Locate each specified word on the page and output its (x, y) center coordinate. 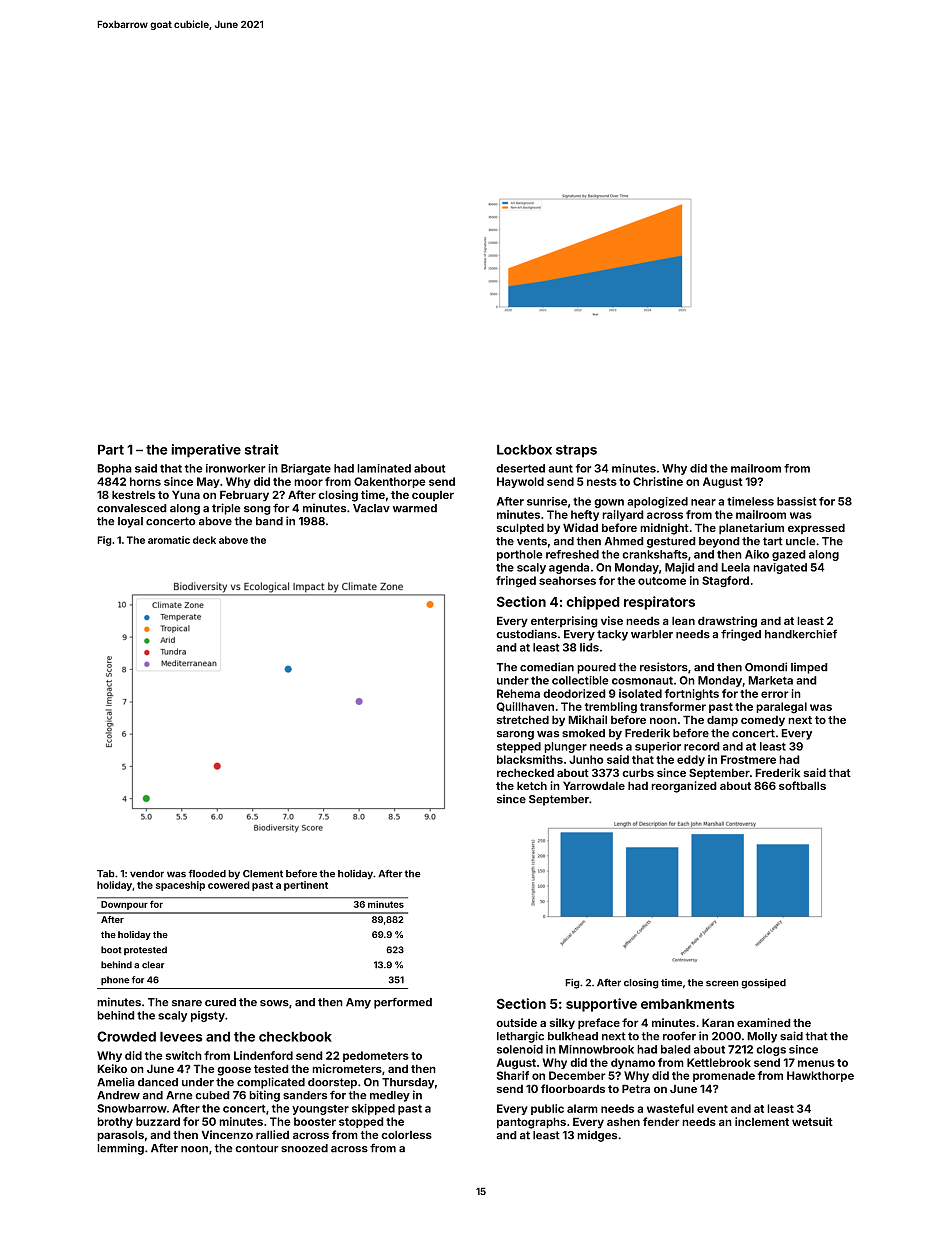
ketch (532, 785)
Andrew (118, 1095)
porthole (519, 555)
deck (204, 540)
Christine (658, 481)
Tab (106, 874)
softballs (802, 785)
